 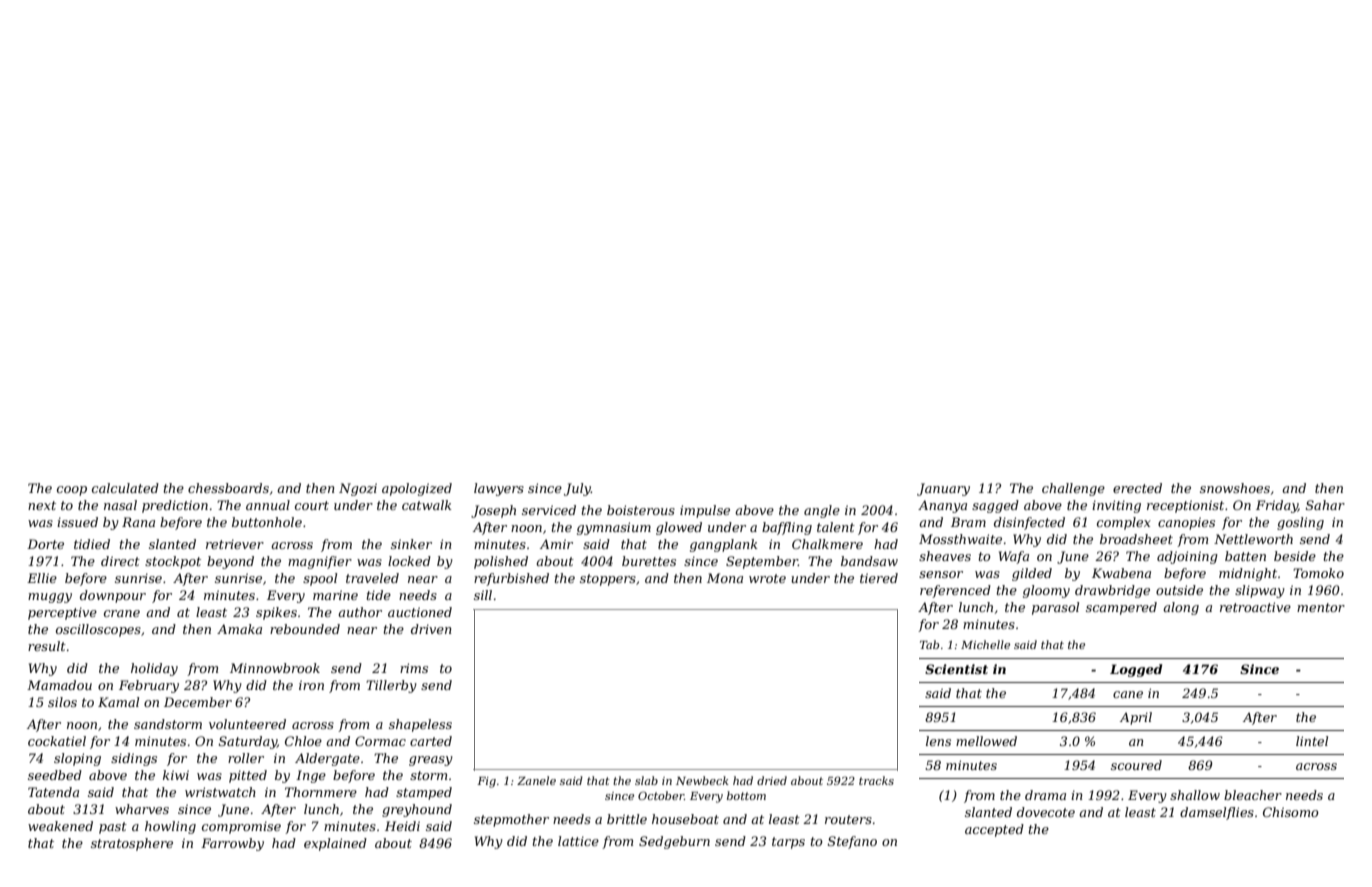 I want to click on Logged, so click(x=1136, y=670).
